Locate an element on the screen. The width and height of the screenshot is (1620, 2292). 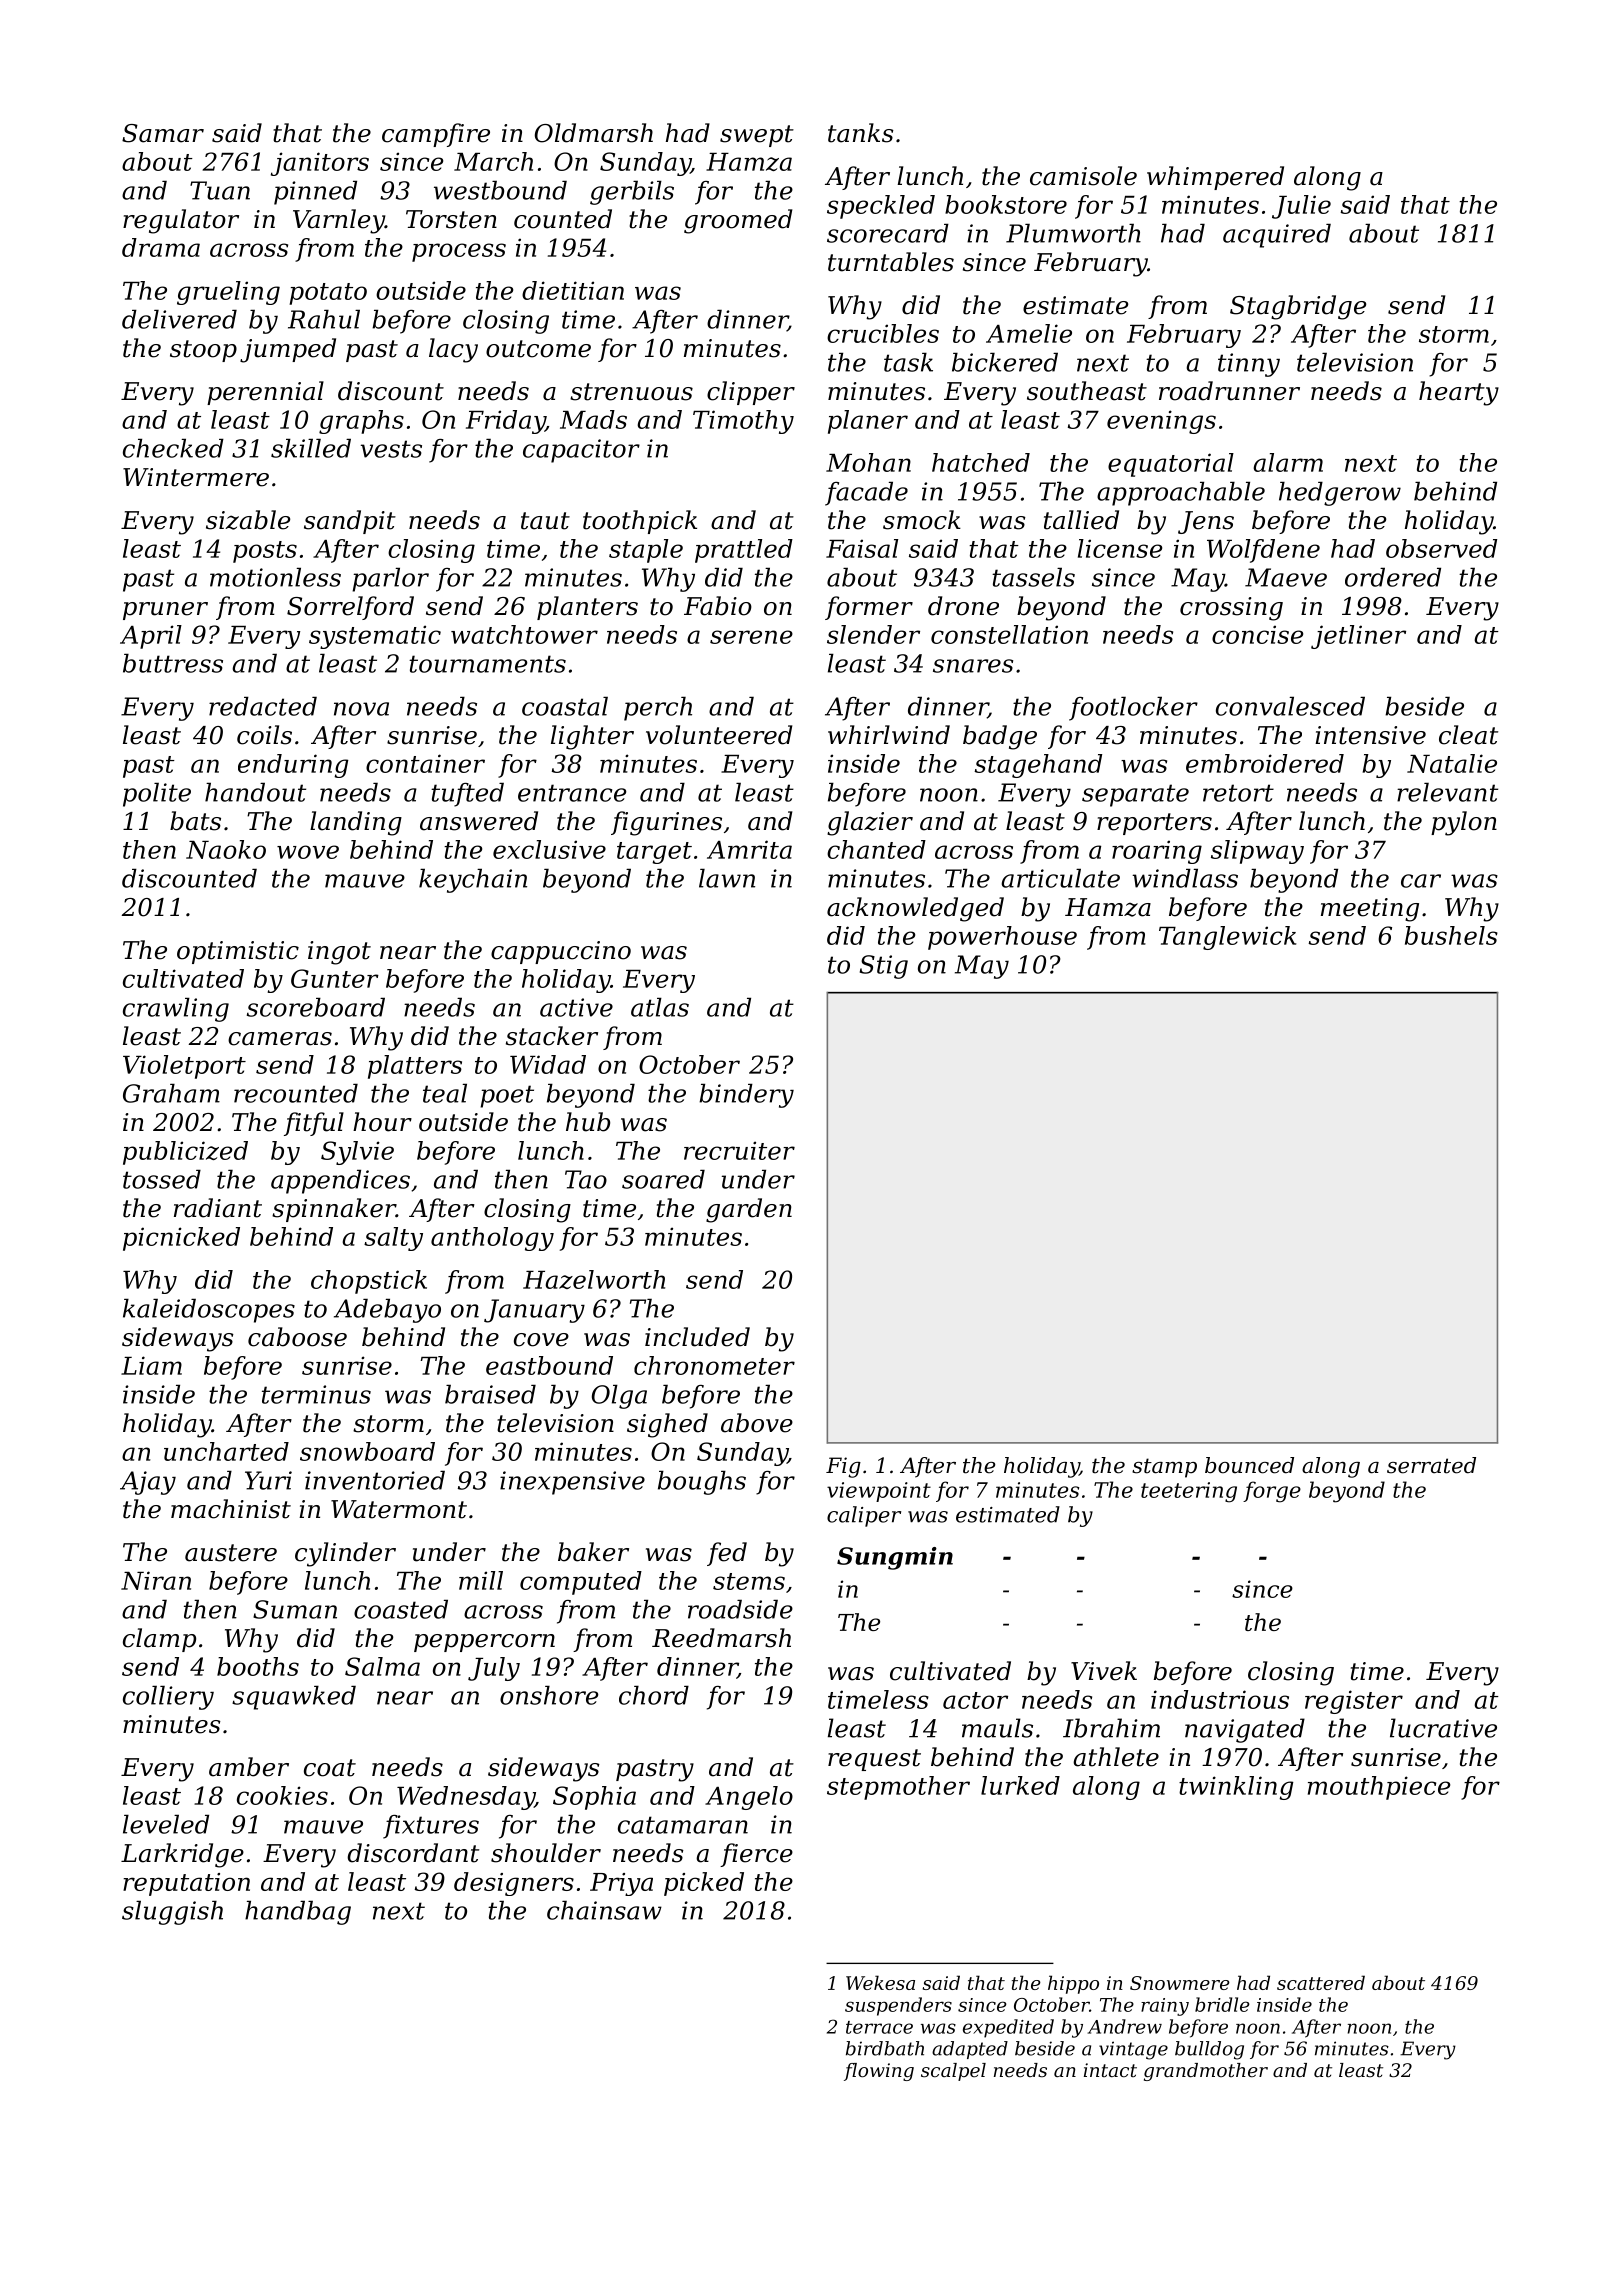
lucrative is located at coordinates (1443, 1728).
